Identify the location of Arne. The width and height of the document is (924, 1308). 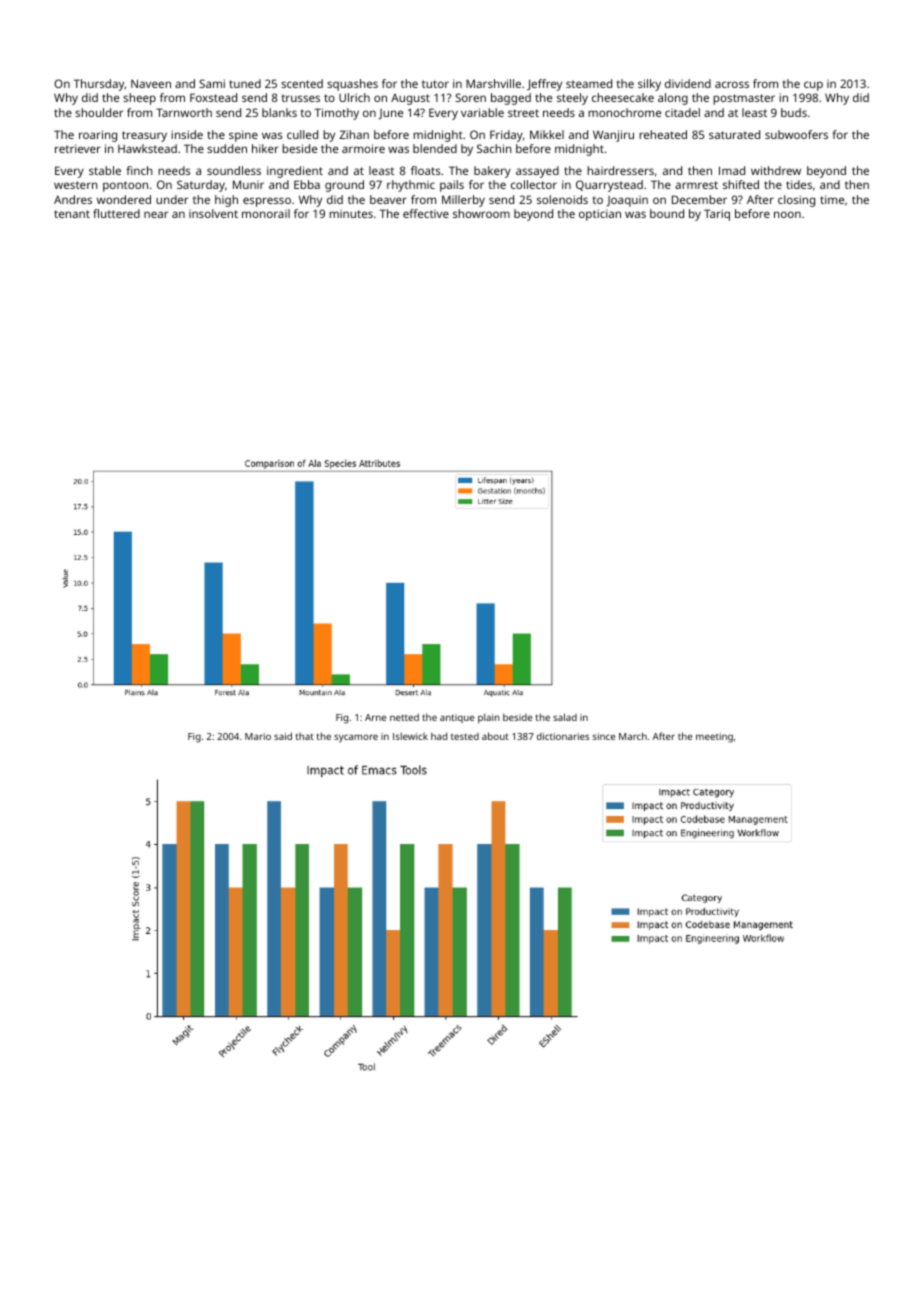
(375, 717).
